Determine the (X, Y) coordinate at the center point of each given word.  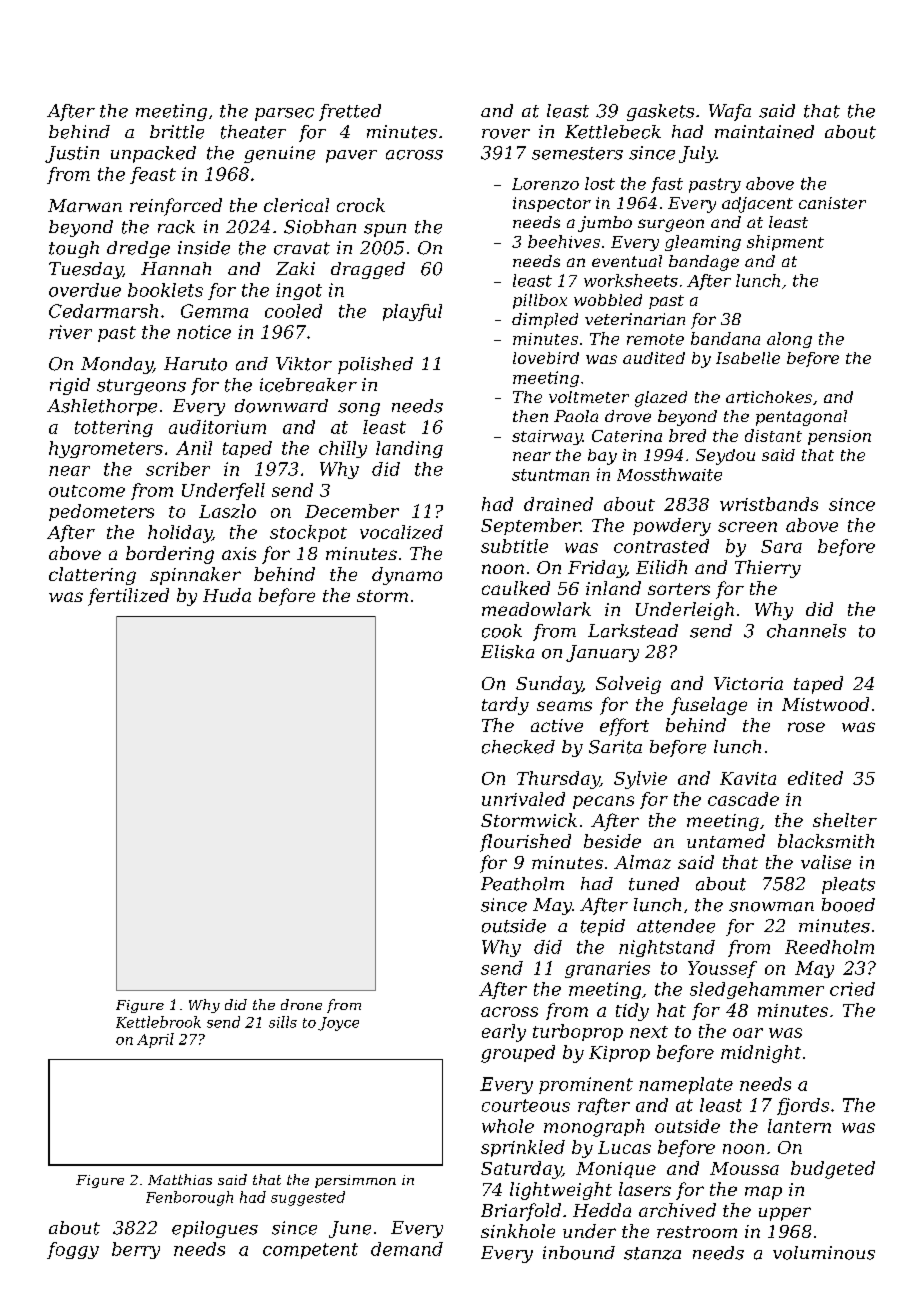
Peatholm (522, 884)
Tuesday (86, 270)
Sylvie (640, 780)
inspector (552, 204)
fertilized (128, 597)
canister (832, 203)
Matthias (180, 1179)
